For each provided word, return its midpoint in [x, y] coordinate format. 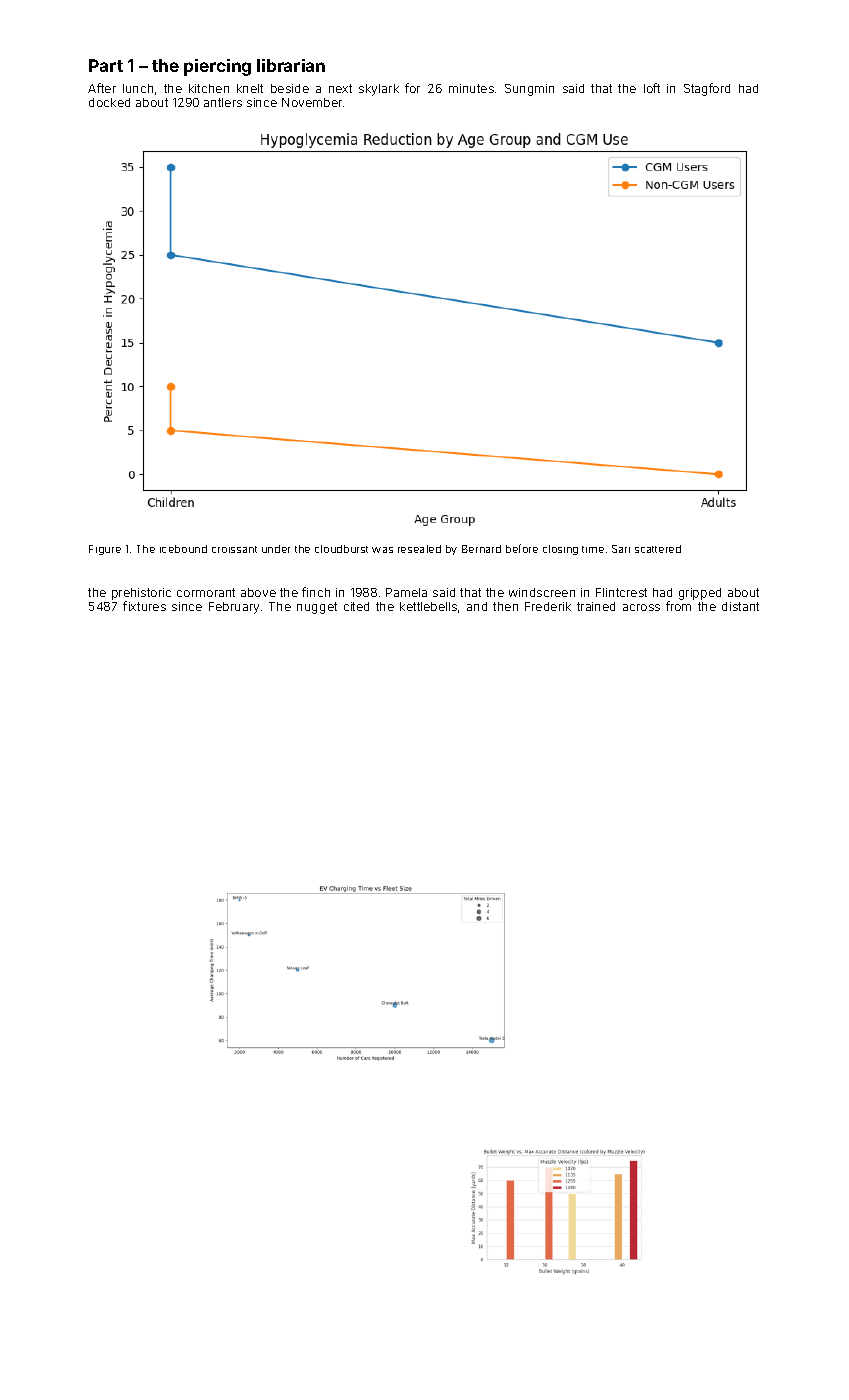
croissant [234, 549]
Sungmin [529, 90]
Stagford [707, 89]
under [276, 549]
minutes [471, 88]
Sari [621, 549]
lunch [138, 88]
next [340, 88]
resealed [419, 549]
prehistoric [141, 594]
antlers [223, 102]
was [382, 550]
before [522, 548]
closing [560, 550]
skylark [379, 90]
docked [109, 102]
